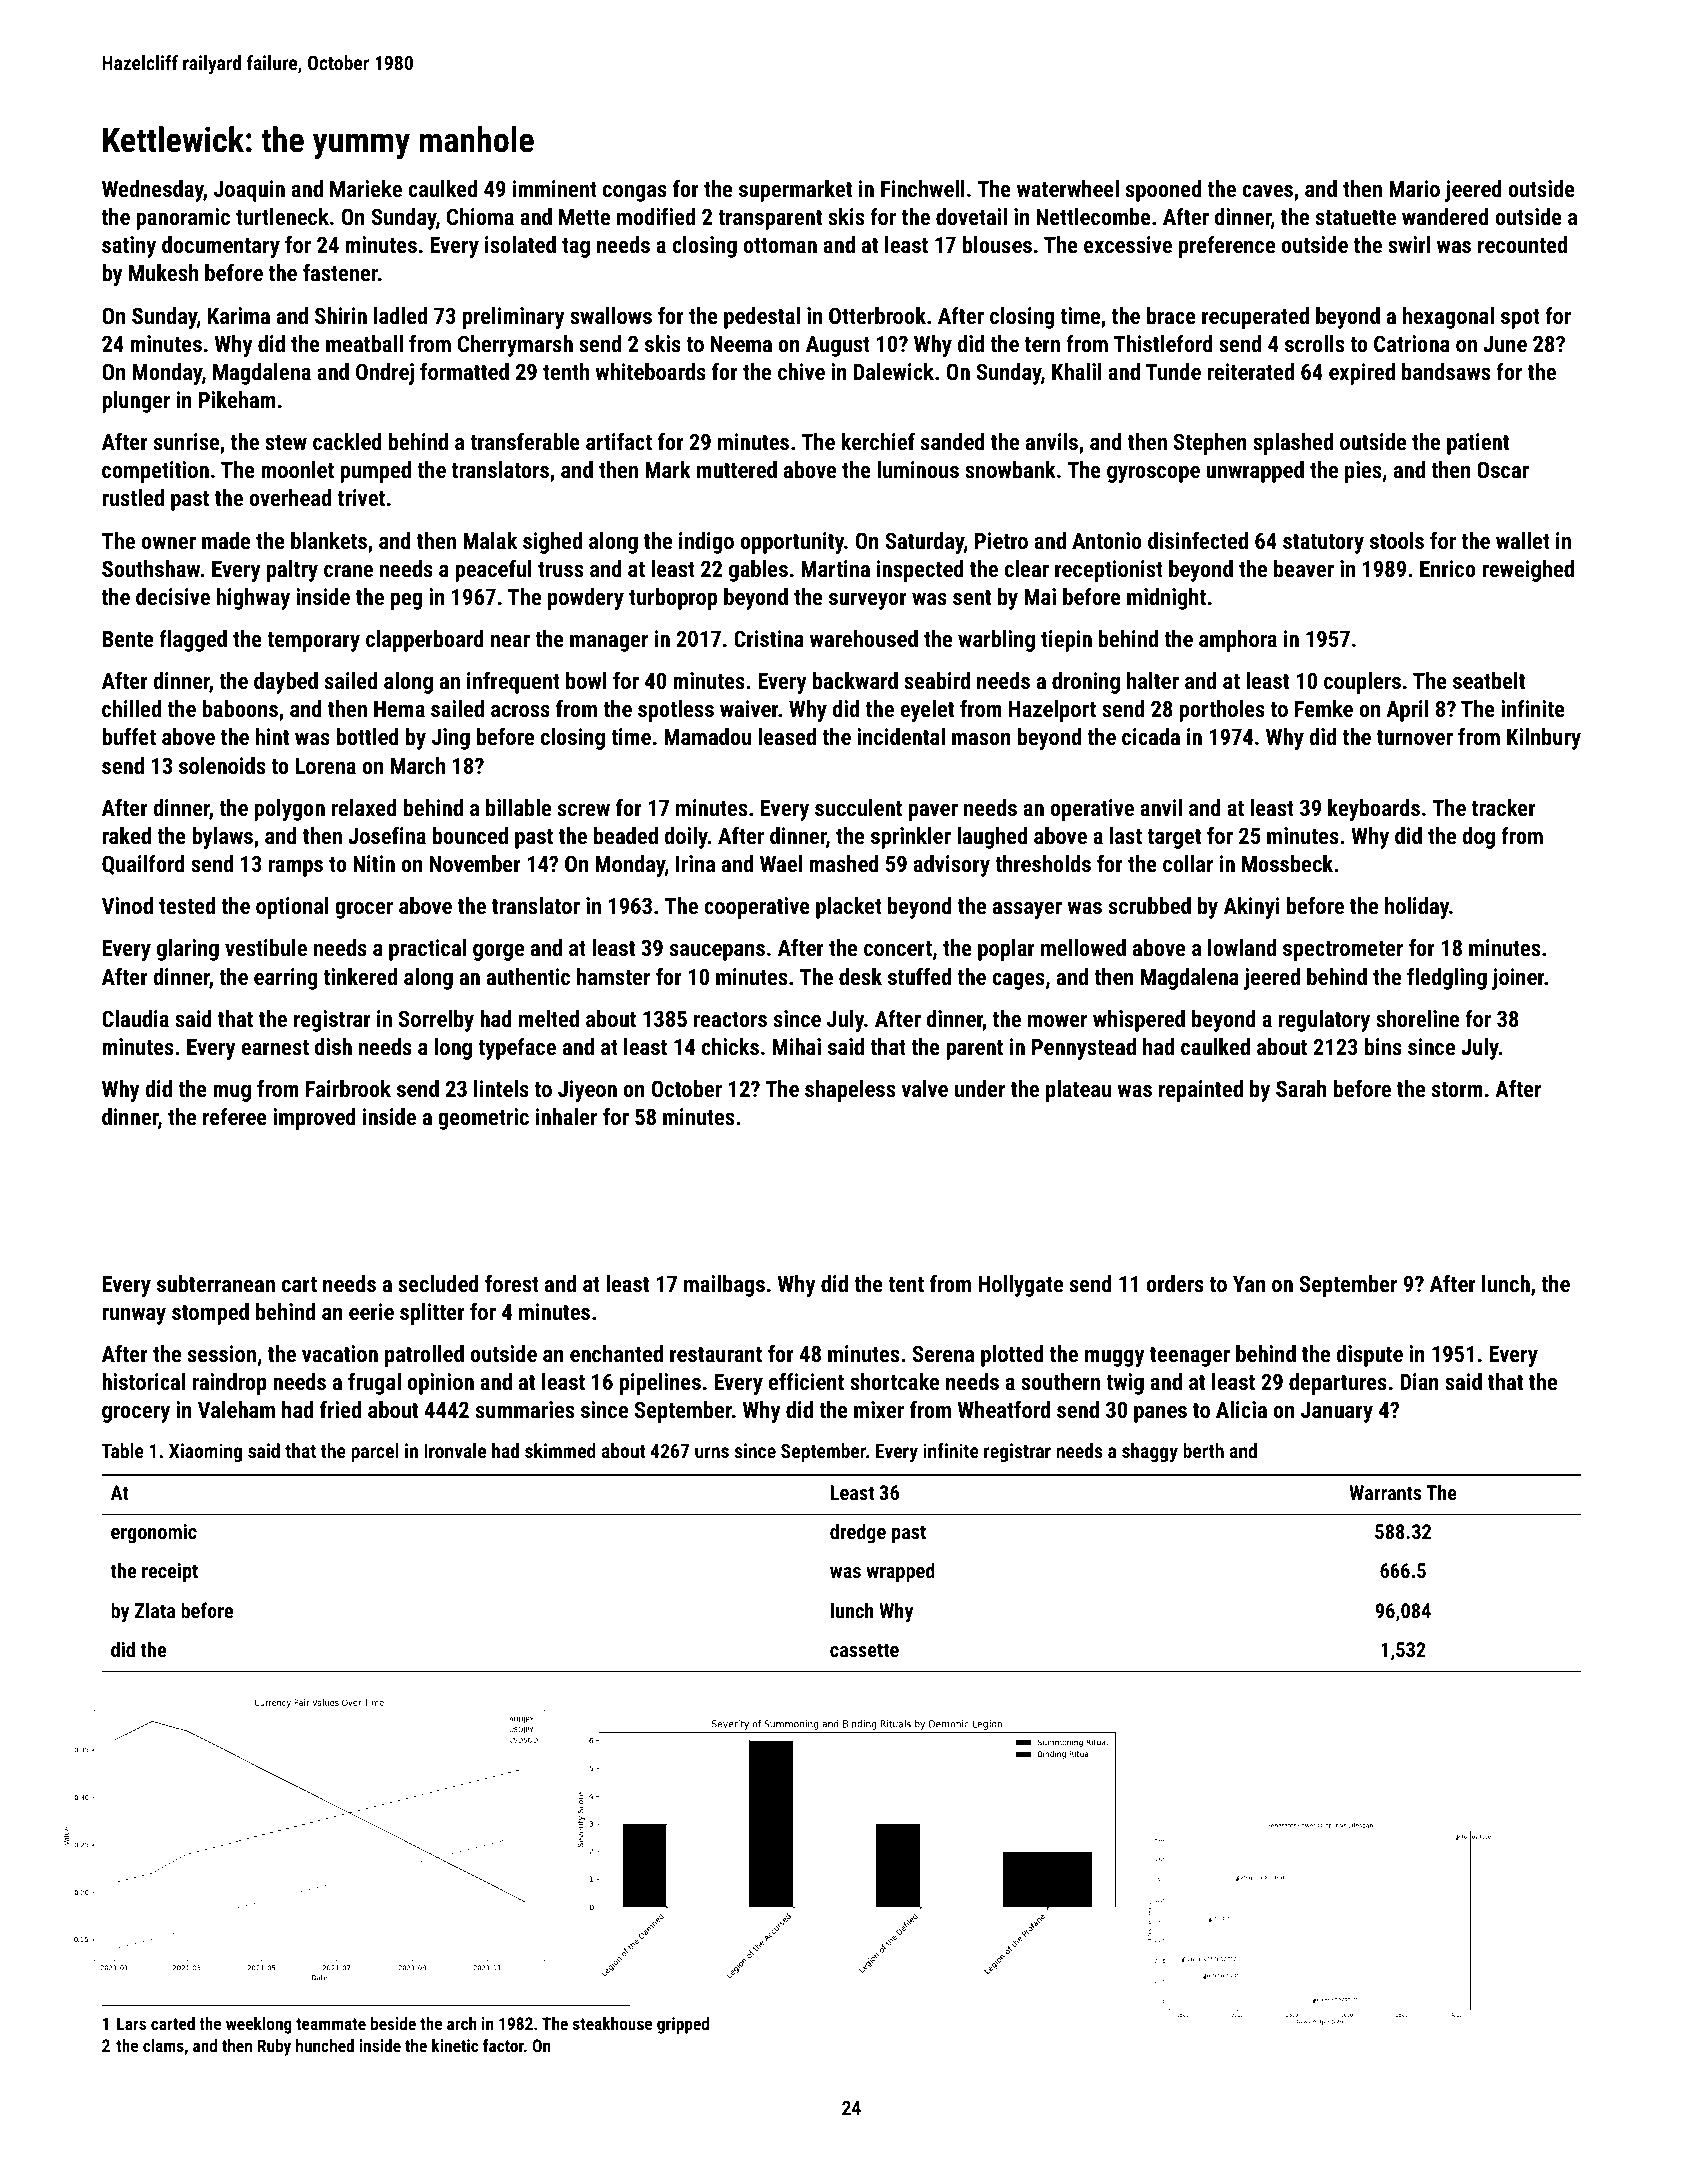 This screenshot has height=2178, width=1683. What do you see at coordinates (274, 2047) in the screenshot?
I see `Ruby` at bounding box center [274, 2047].
